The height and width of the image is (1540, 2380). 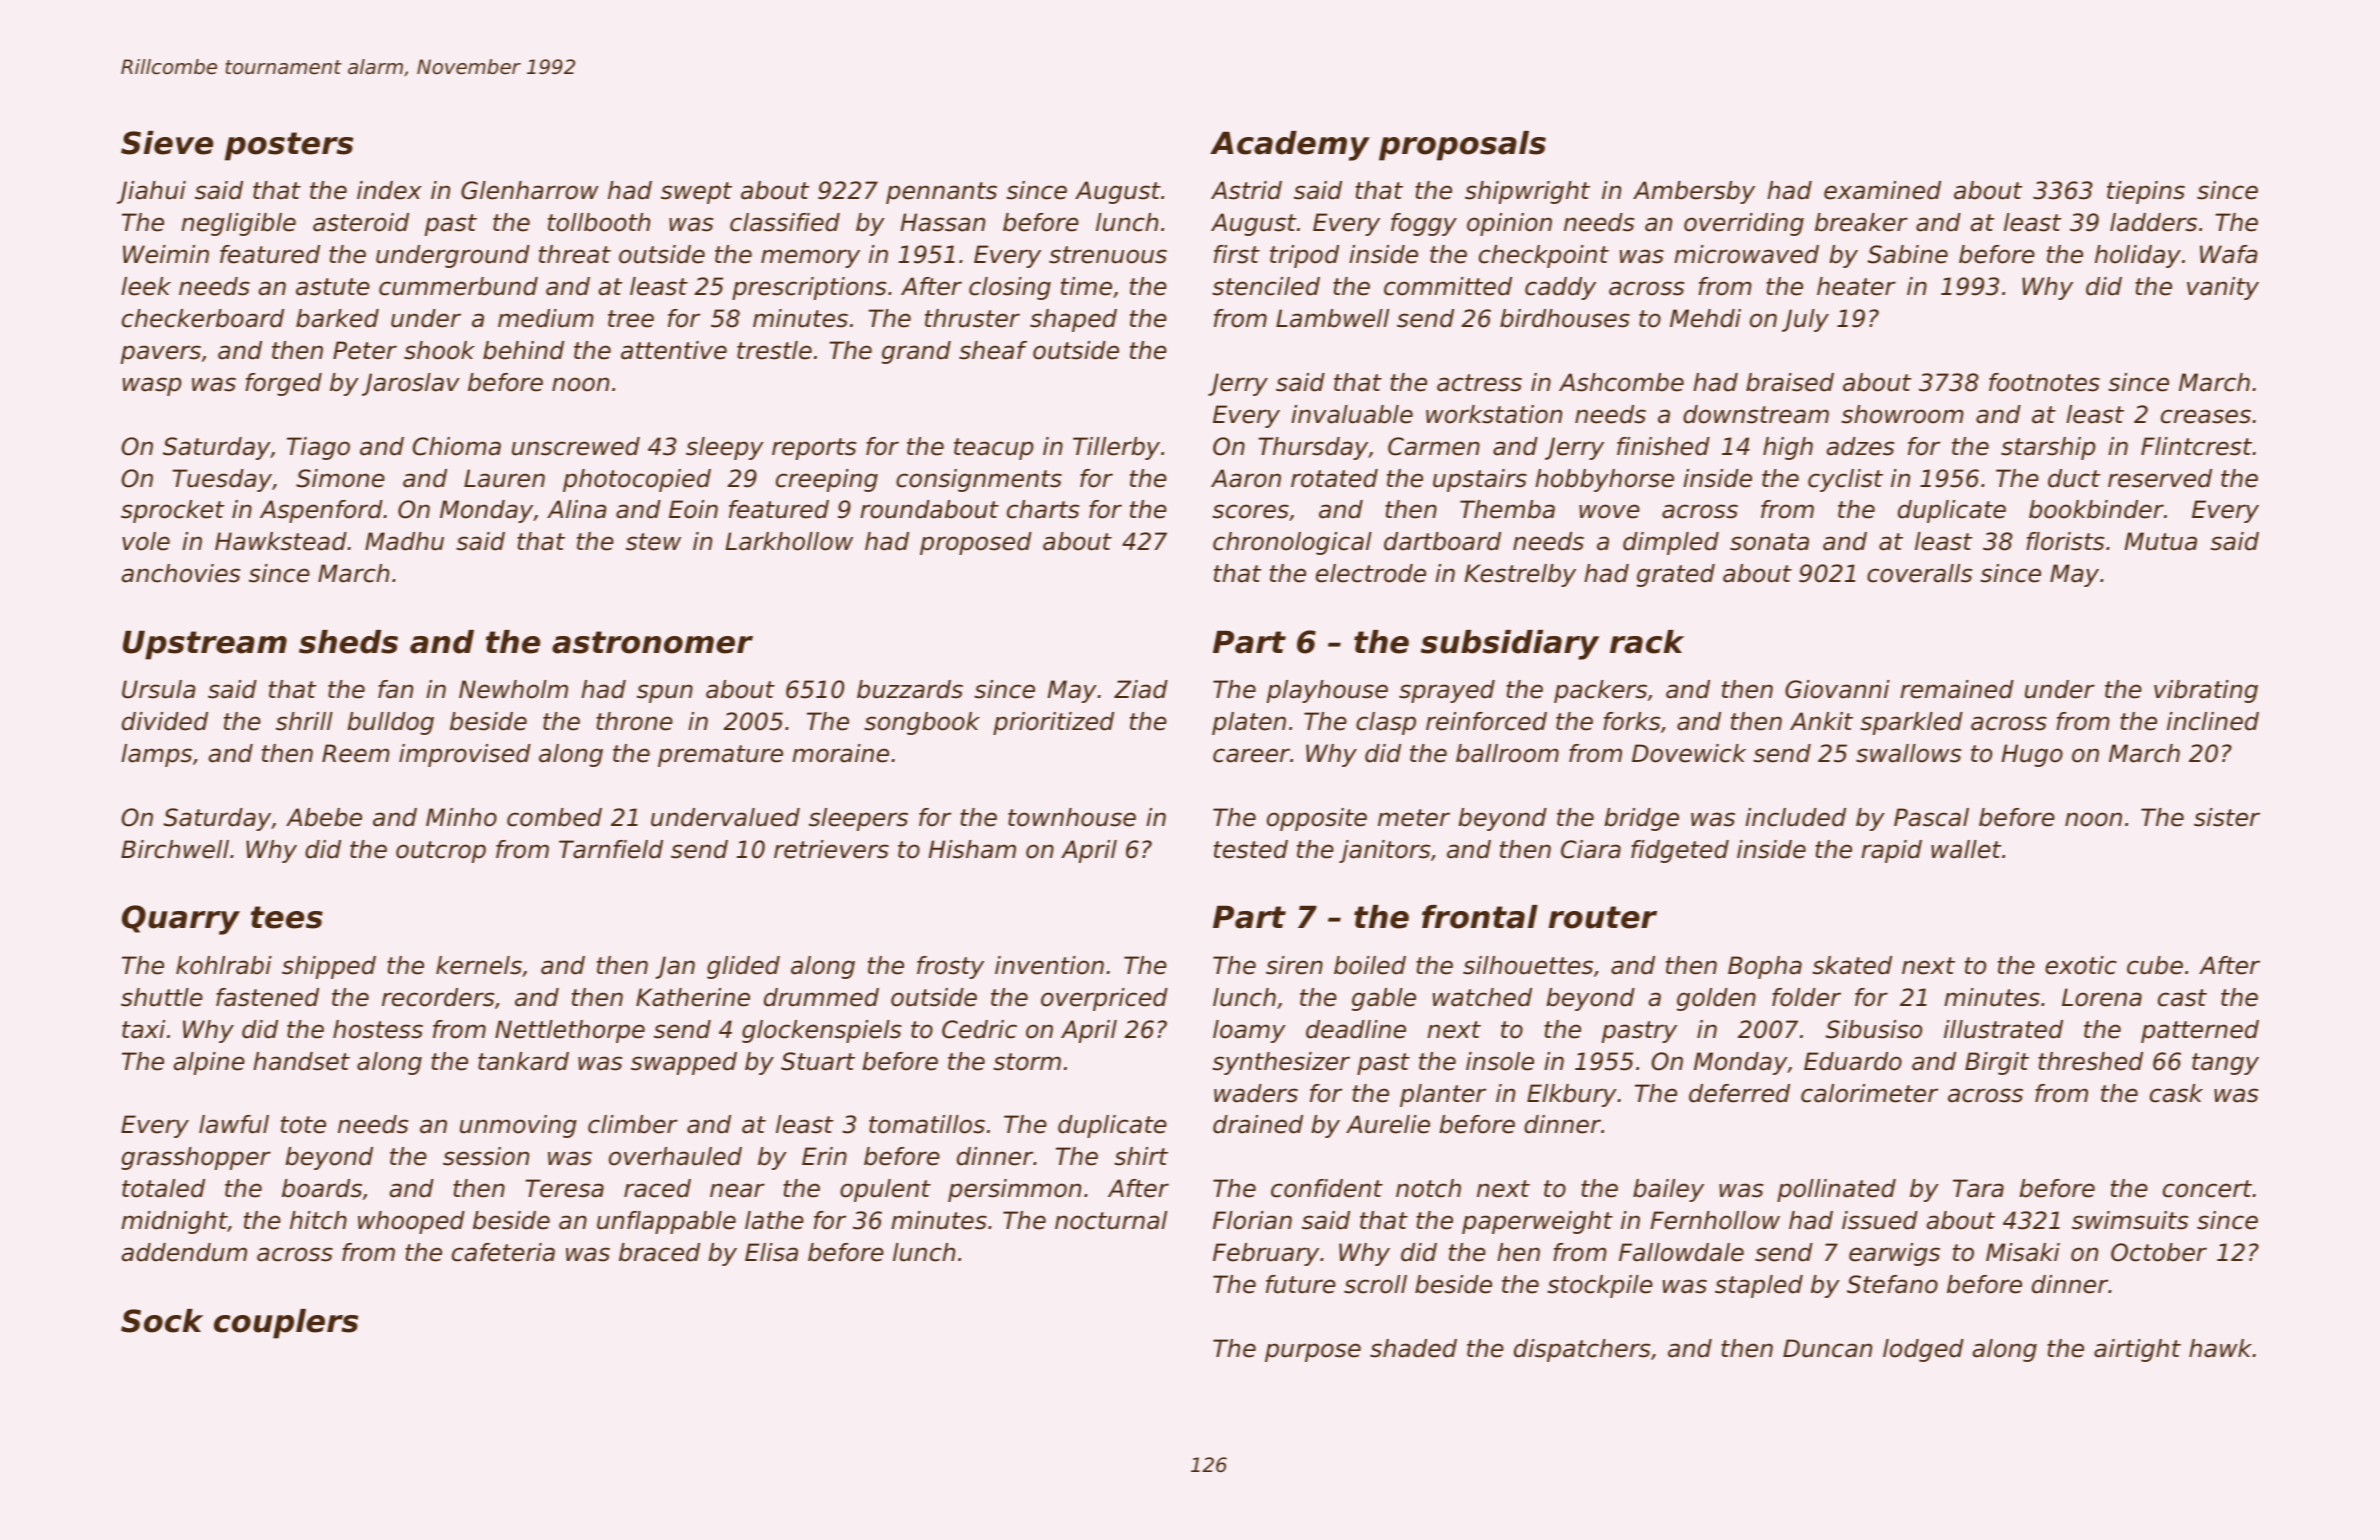 I want to click on addendum, so click(x=184, y=1252).
